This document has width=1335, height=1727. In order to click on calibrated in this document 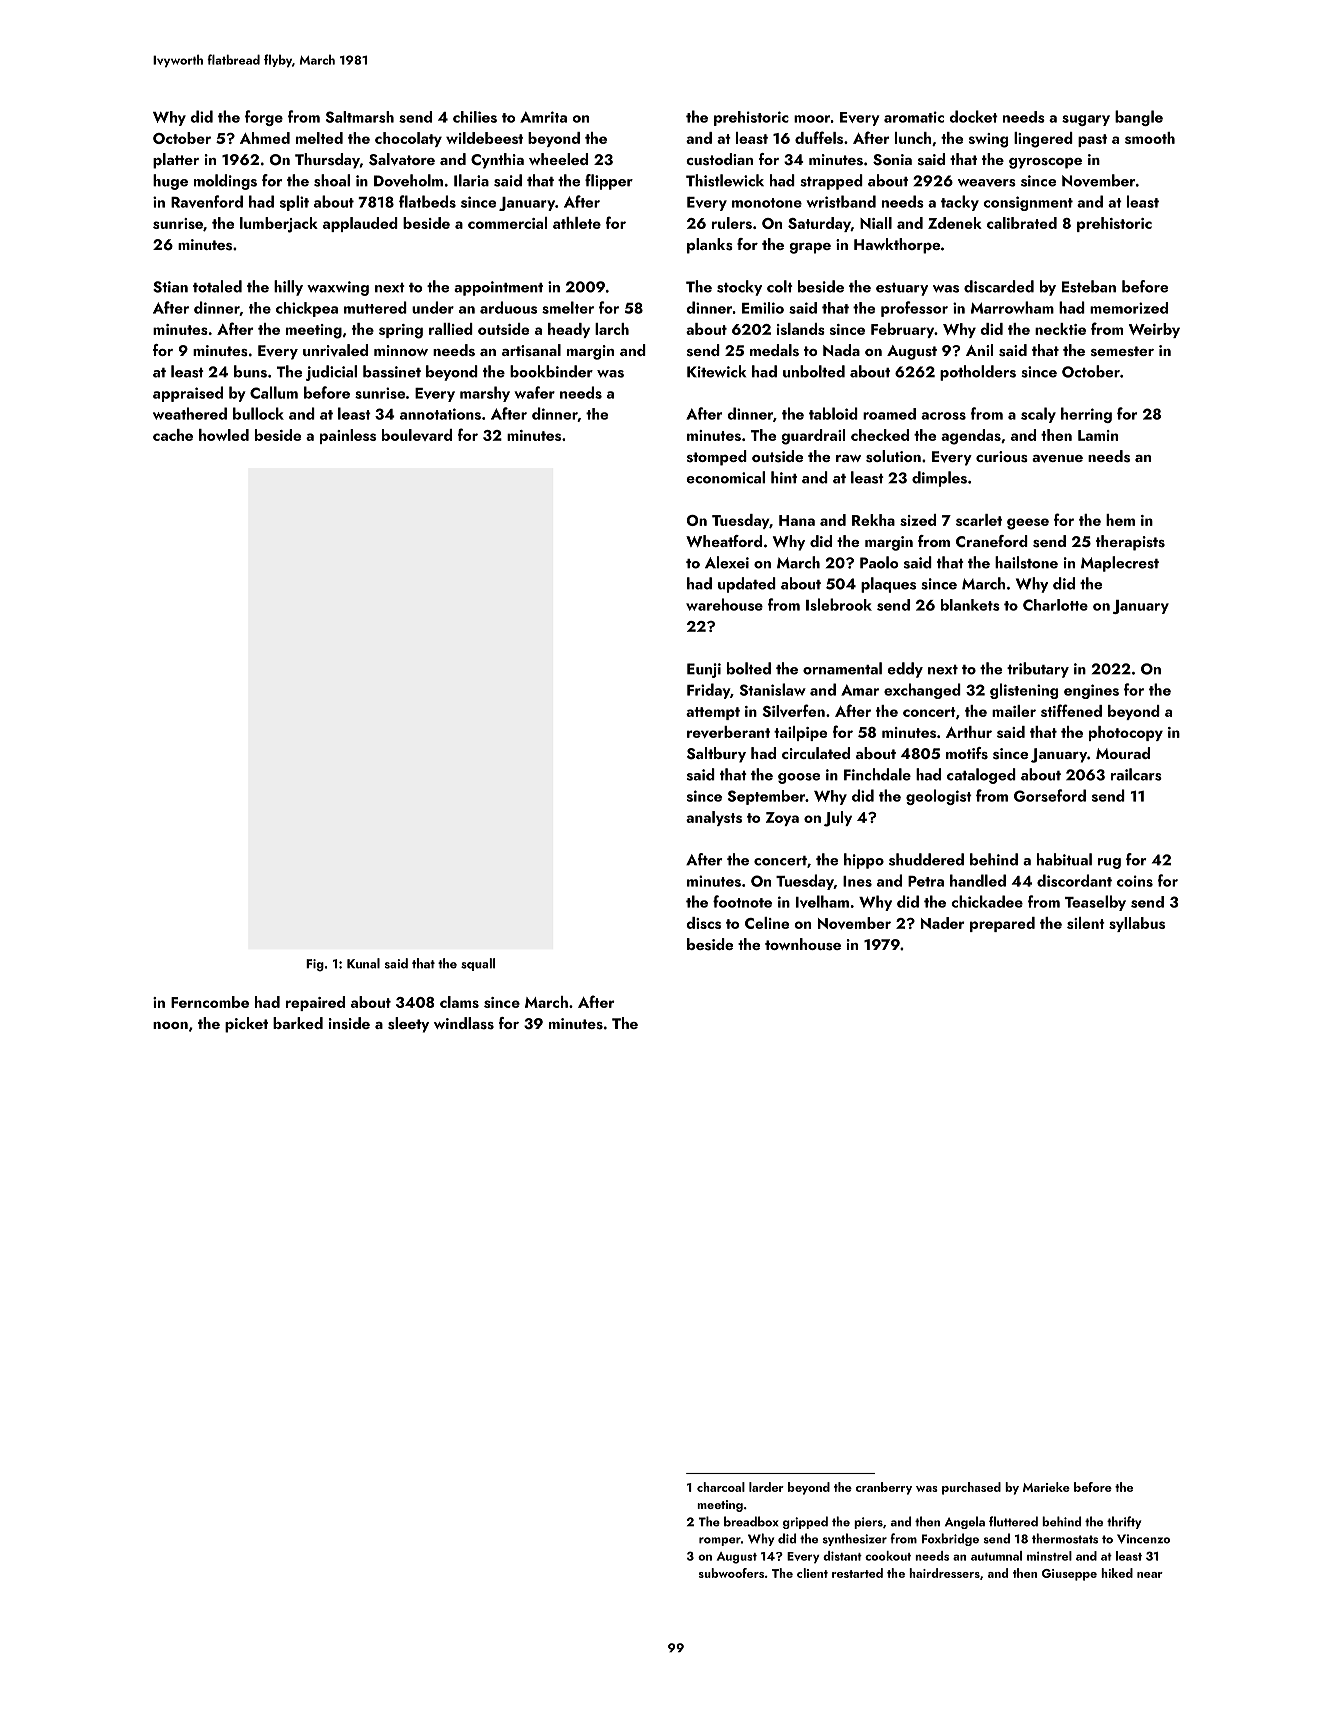, I will do `click(1022, 223)`.
